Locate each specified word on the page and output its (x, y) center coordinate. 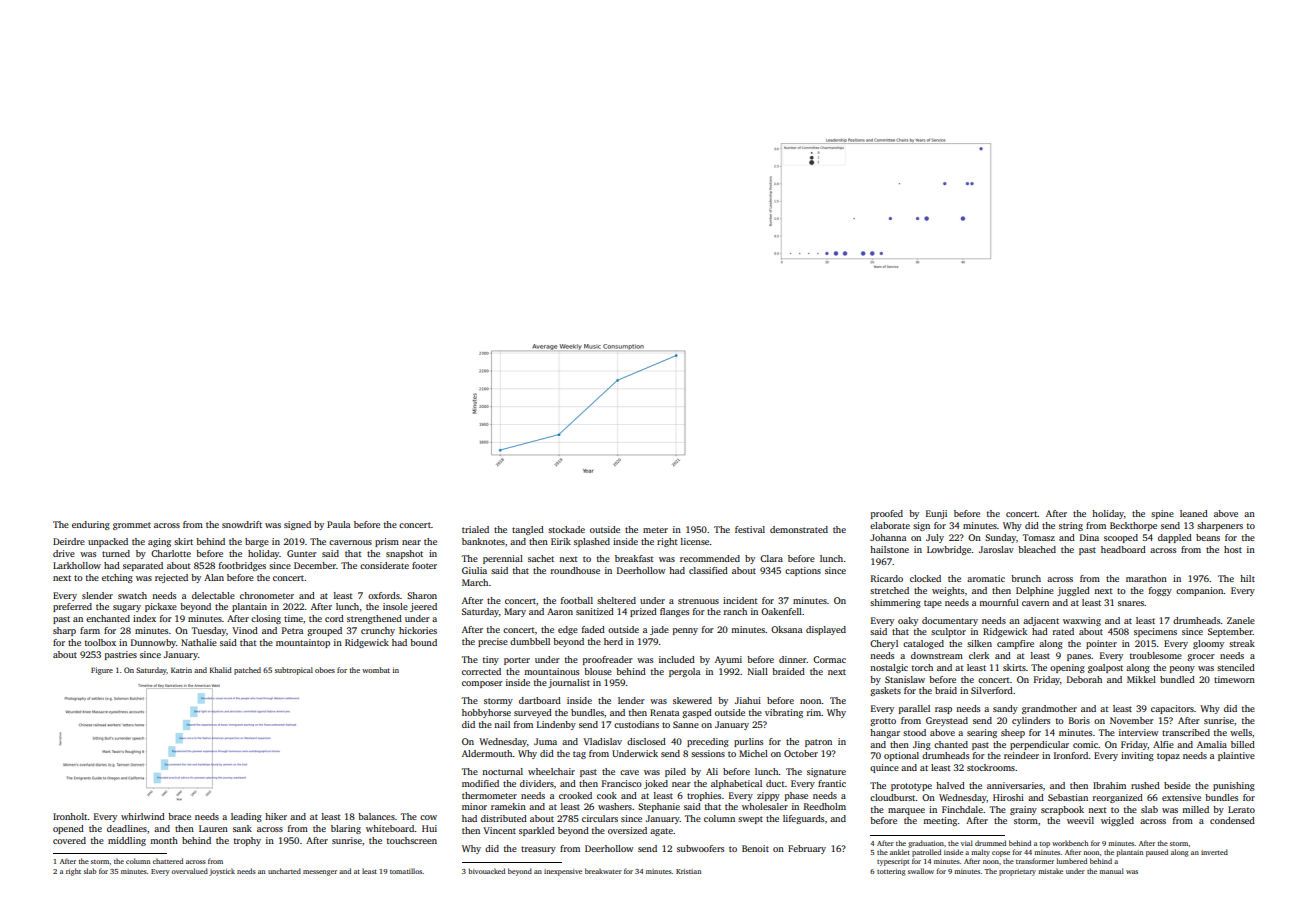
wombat (376, 670)
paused (1157, 853)
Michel (753, 753)
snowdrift (242, 524)
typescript (893, 862)
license (695, 541)
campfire (1015, 644)
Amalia (1212, 744)
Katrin (181, 670)
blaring (346, 829)
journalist (569, 683)
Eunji (936, 514)
